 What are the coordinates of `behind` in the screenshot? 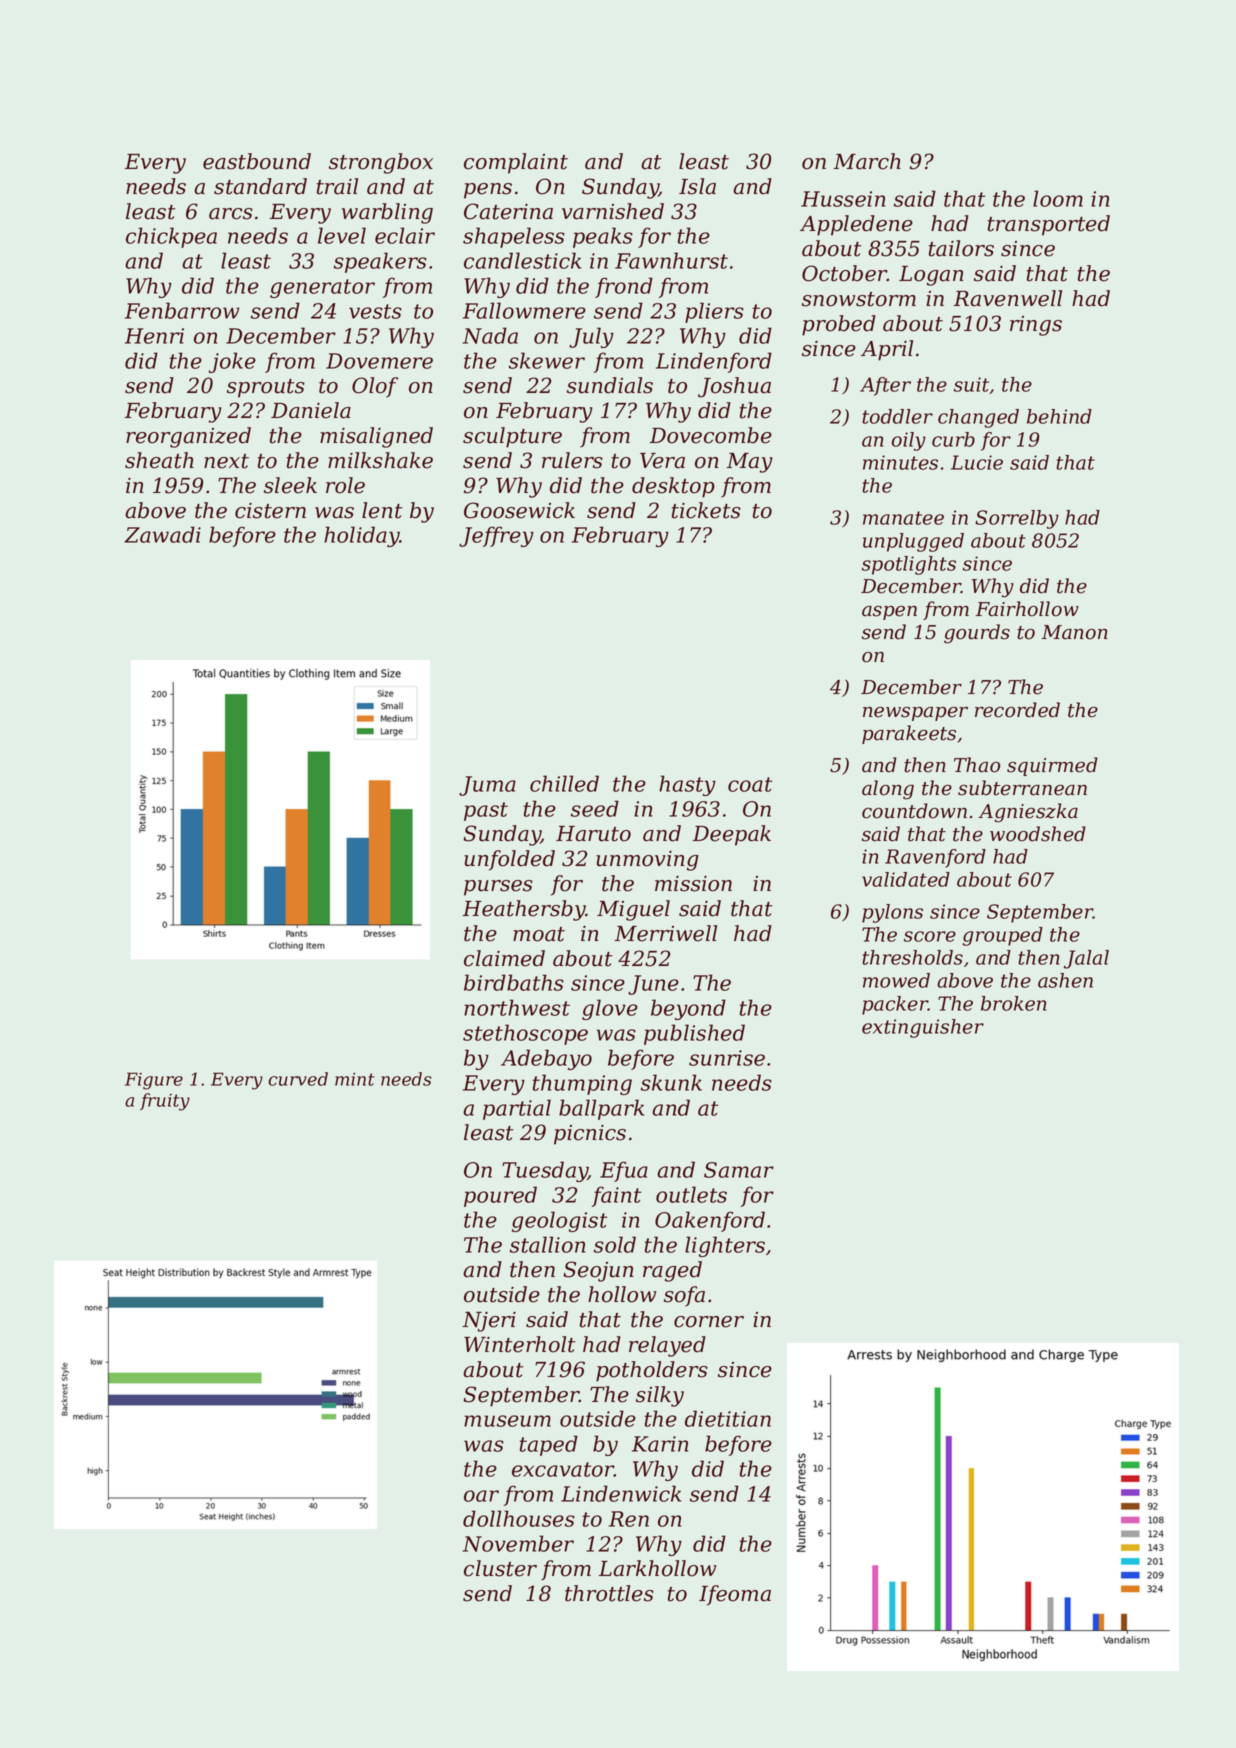 It's located at (1059, 416).
